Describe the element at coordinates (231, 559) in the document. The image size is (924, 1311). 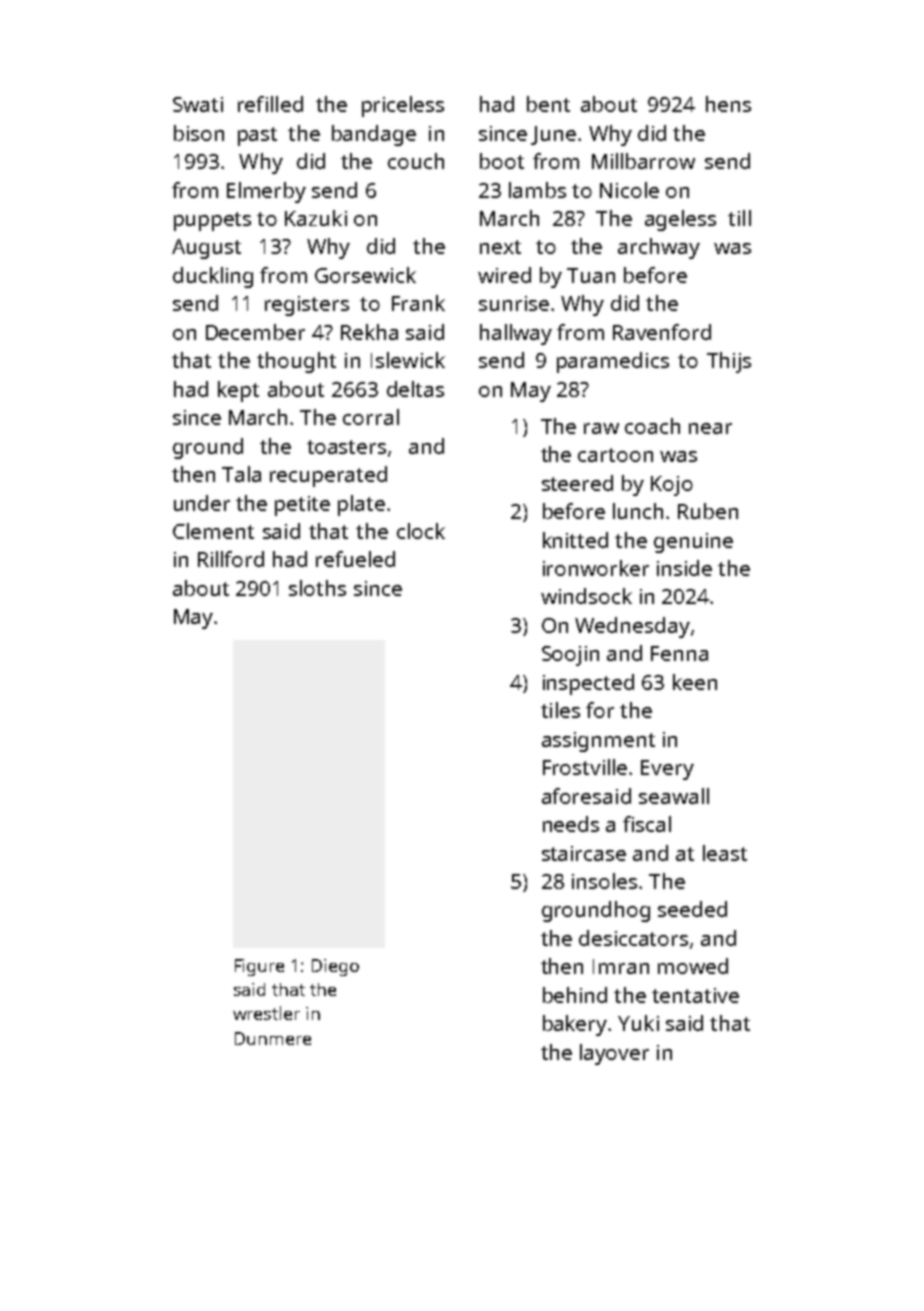
I see `Rillford` at that location.
